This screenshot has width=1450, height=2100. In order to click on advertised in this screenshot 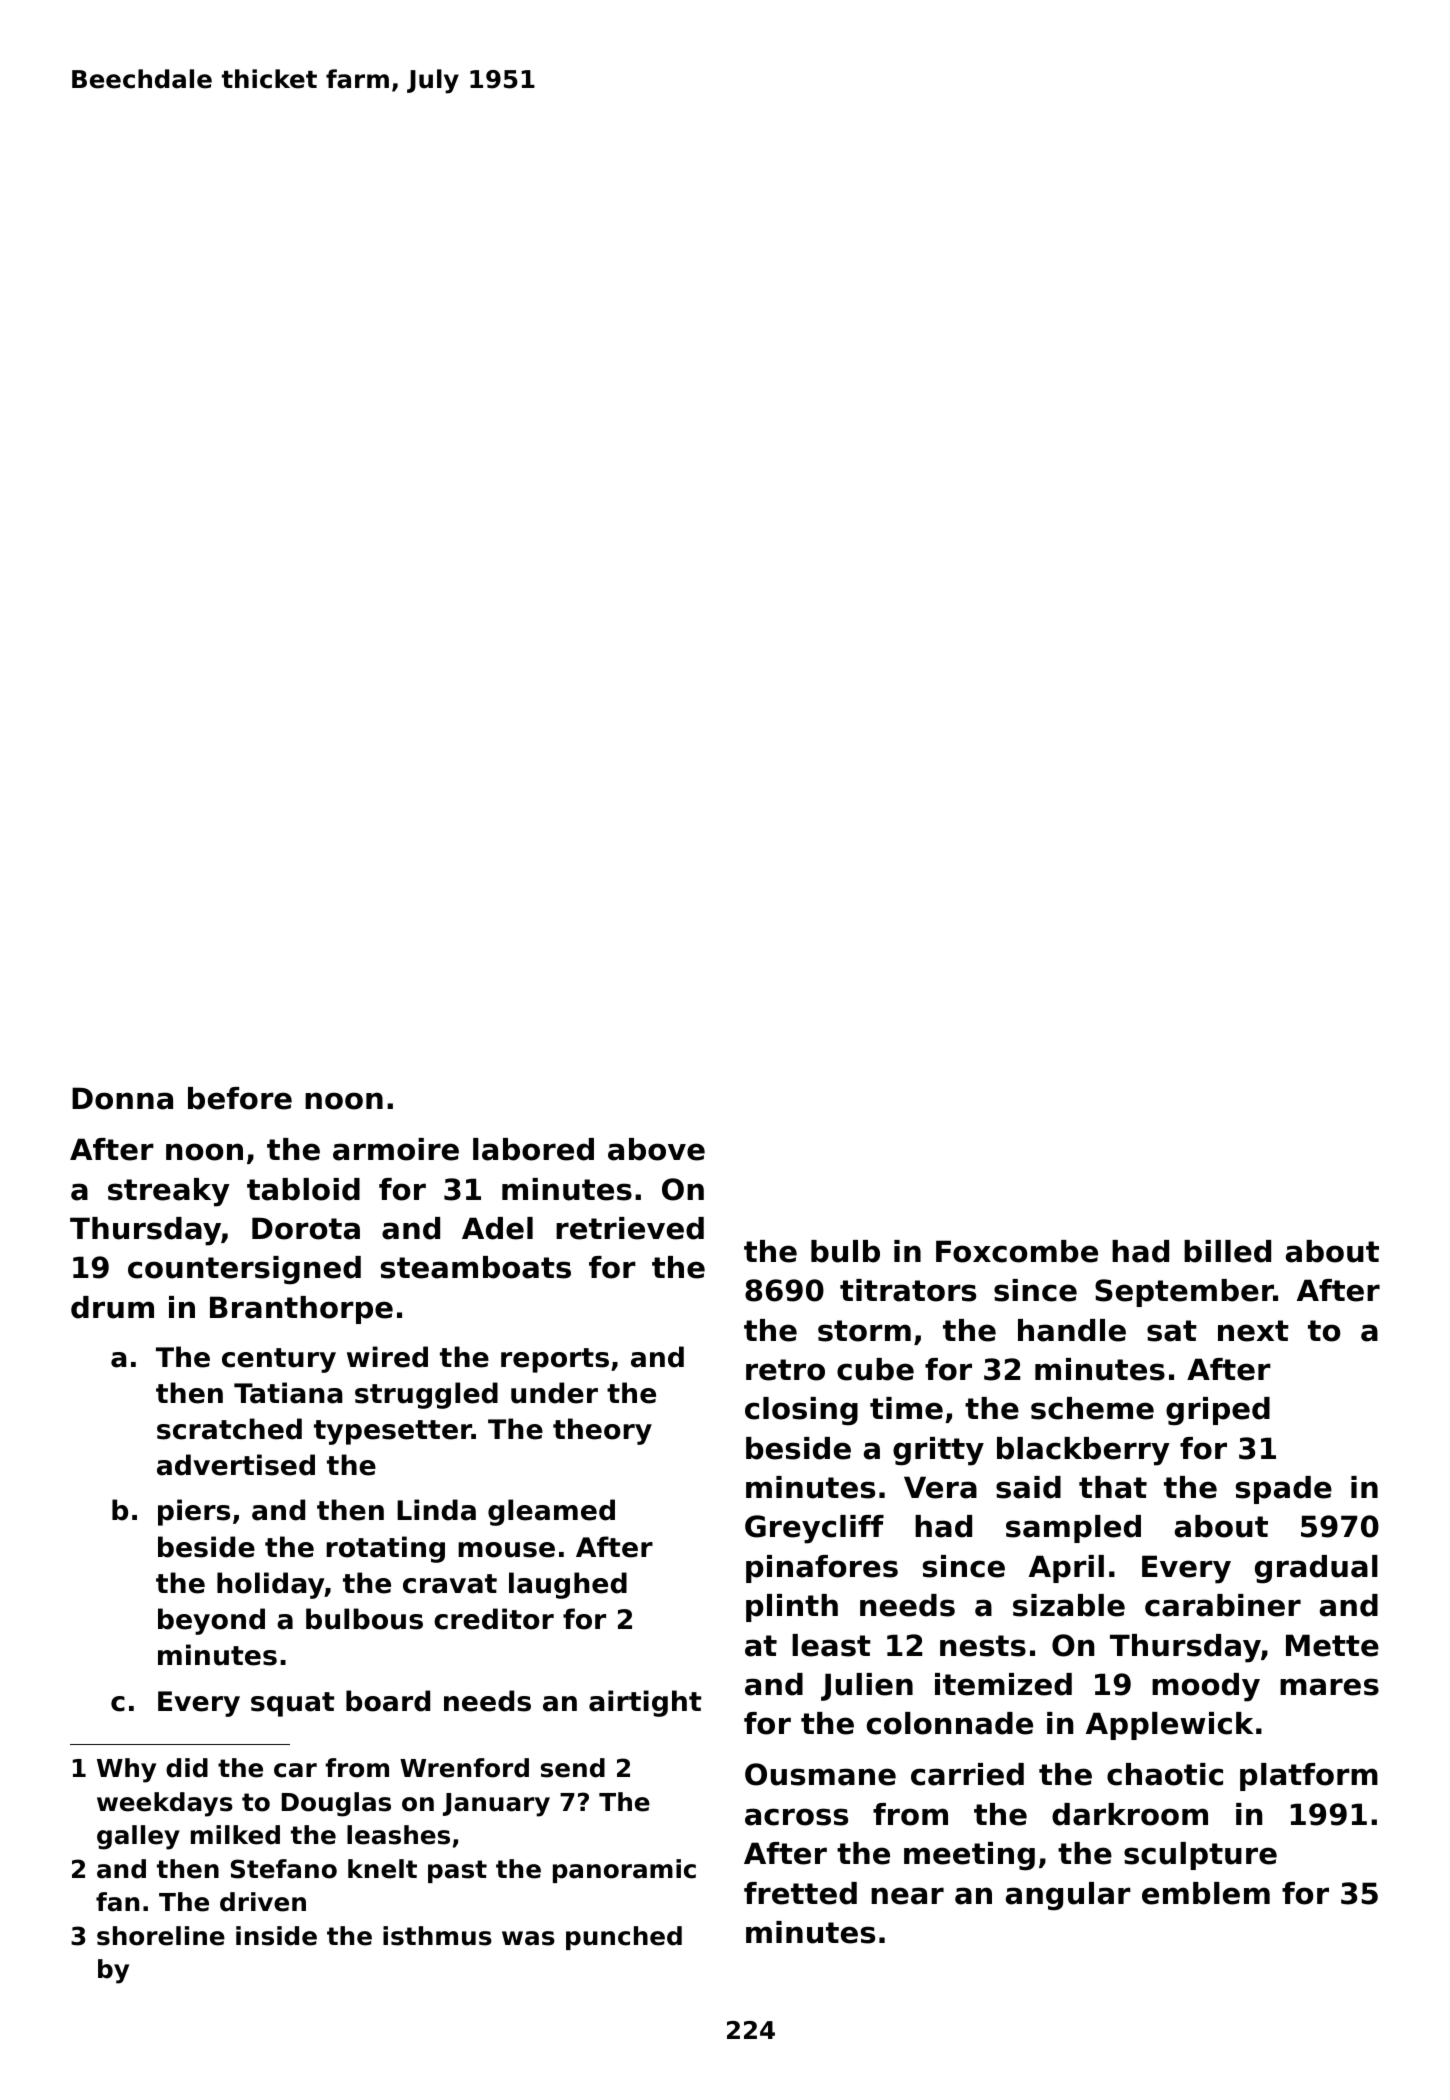, I will do `click(236, 1465)`.
